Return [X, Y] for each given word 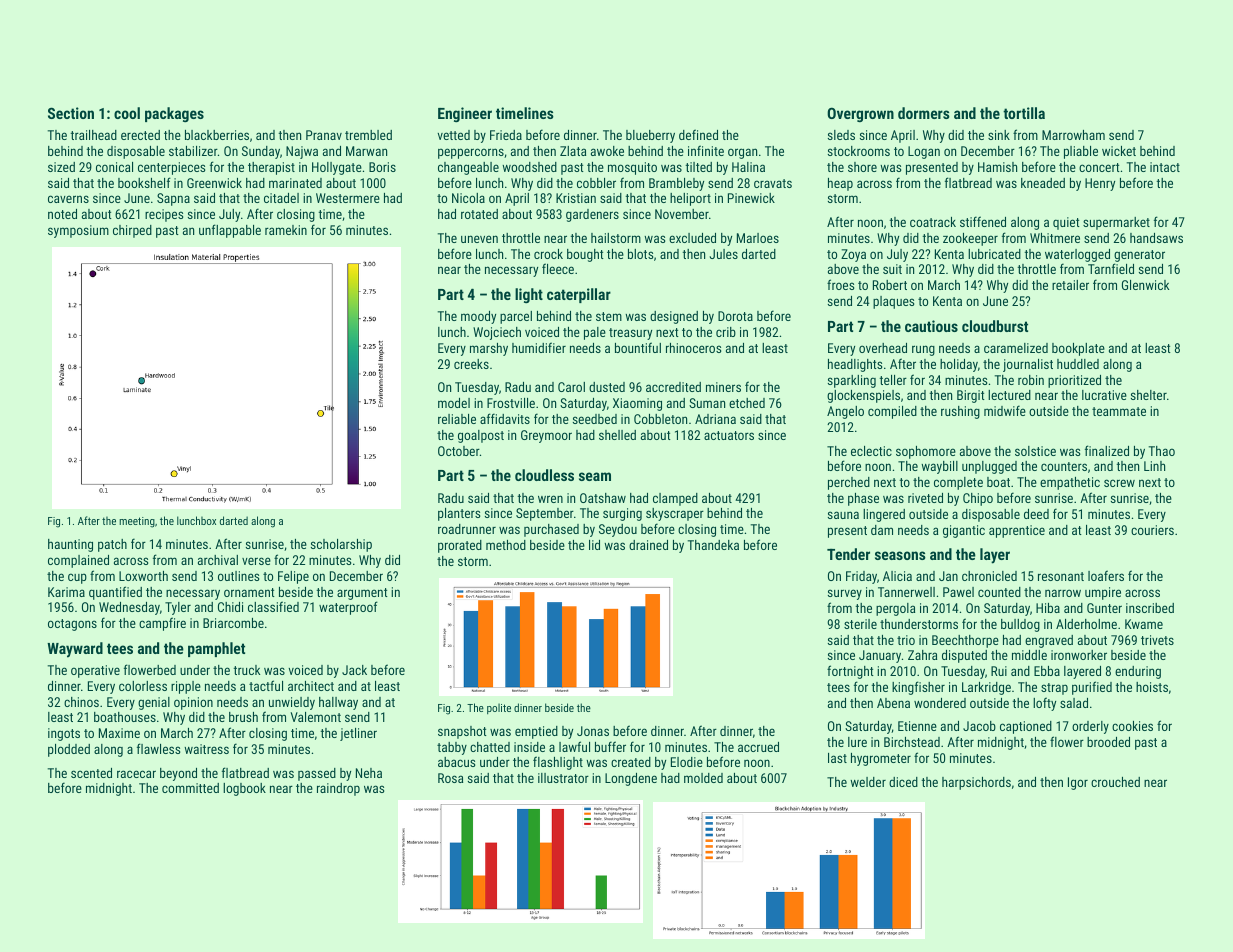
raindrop [338, 789]
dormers [924, 113]
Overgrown [860, 114]
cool [127, 113]
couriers [1152, 530]
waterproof [348, 608]
